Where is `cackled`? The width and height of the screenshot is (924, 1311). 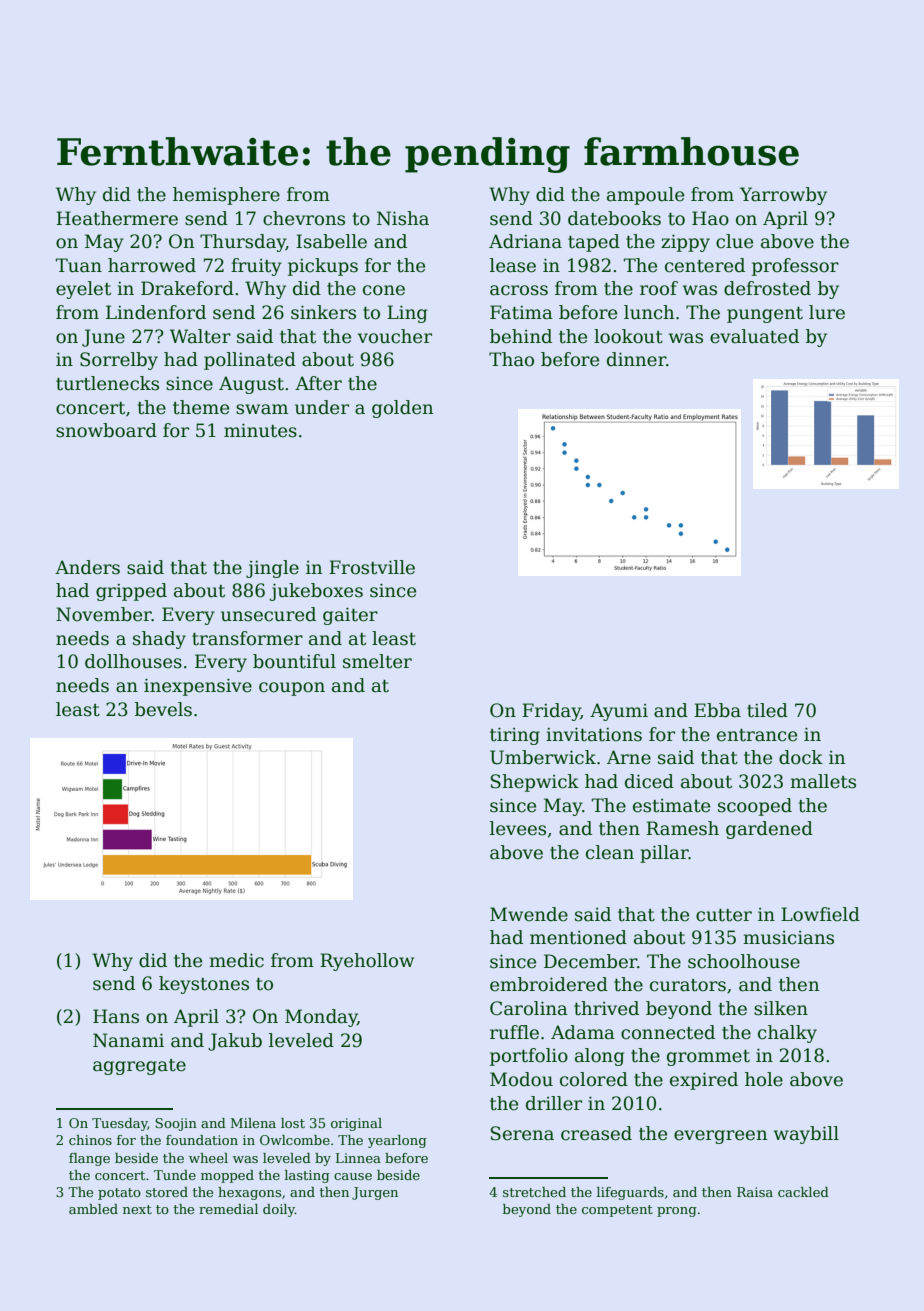 cackled is located at coordinates (803, 1192).
